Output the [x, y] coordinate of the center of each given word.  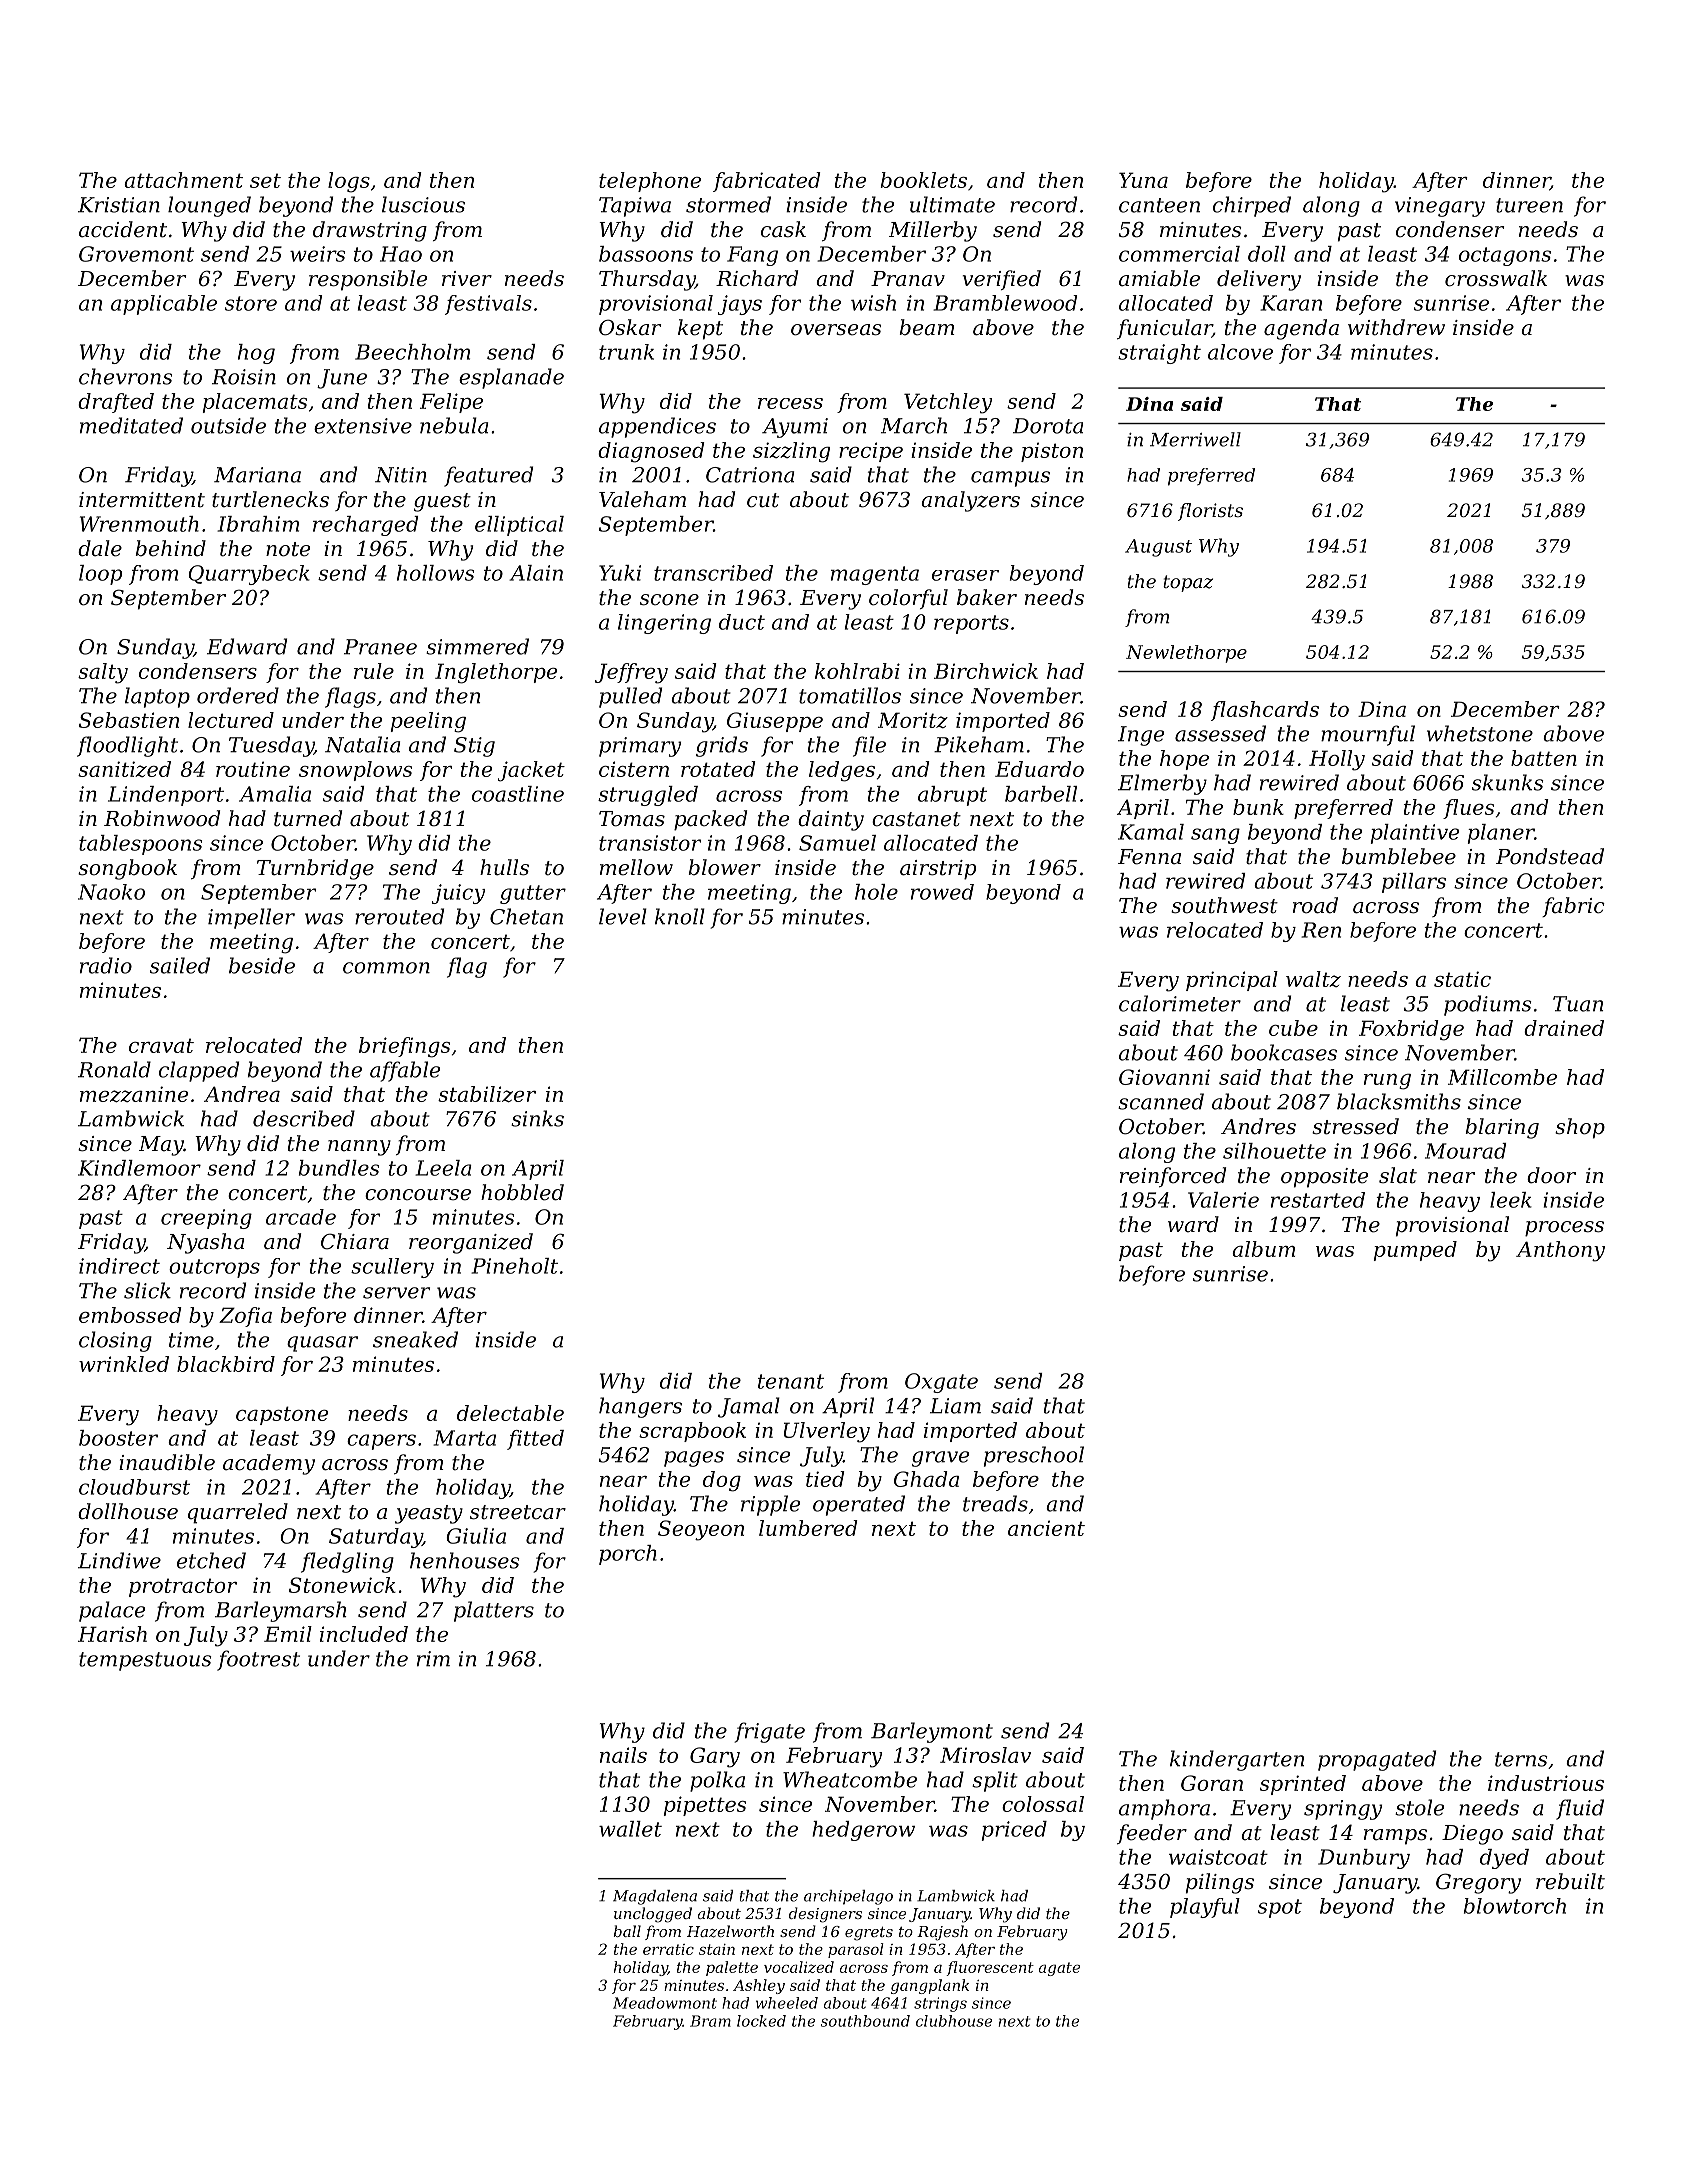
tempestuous [145, 1661]
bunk [1258, 807]
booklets [924, 180]
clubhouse [954, 2021]
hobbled [522, 1192]
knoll [680, 916]
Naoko [111, 892]
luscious [423, 204]
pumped [1415, 1251]
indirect [119, 1266]
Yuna [1143, 180]
